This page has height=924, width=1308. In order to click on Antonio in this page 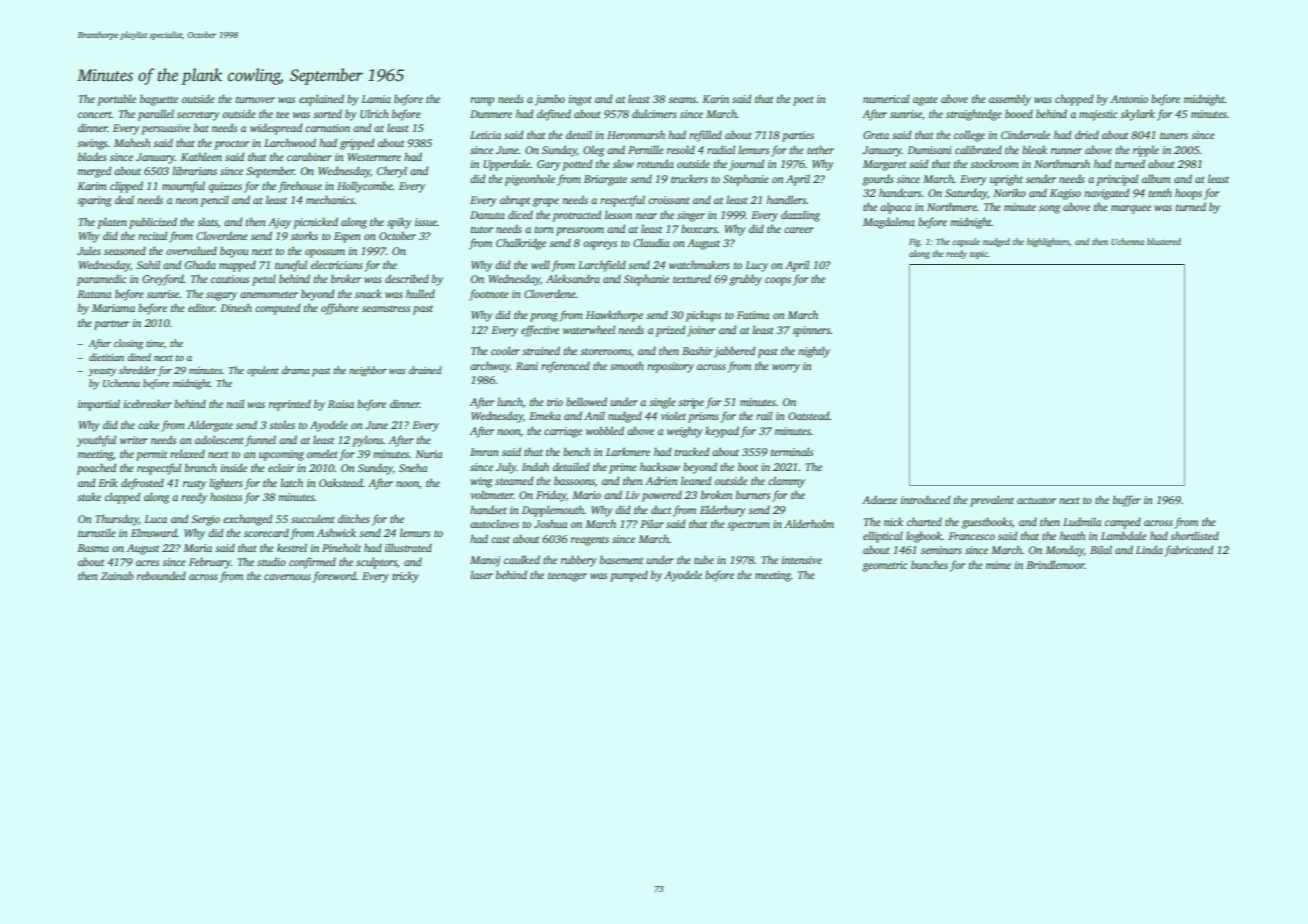, I will do `click(1129, 99)`.
